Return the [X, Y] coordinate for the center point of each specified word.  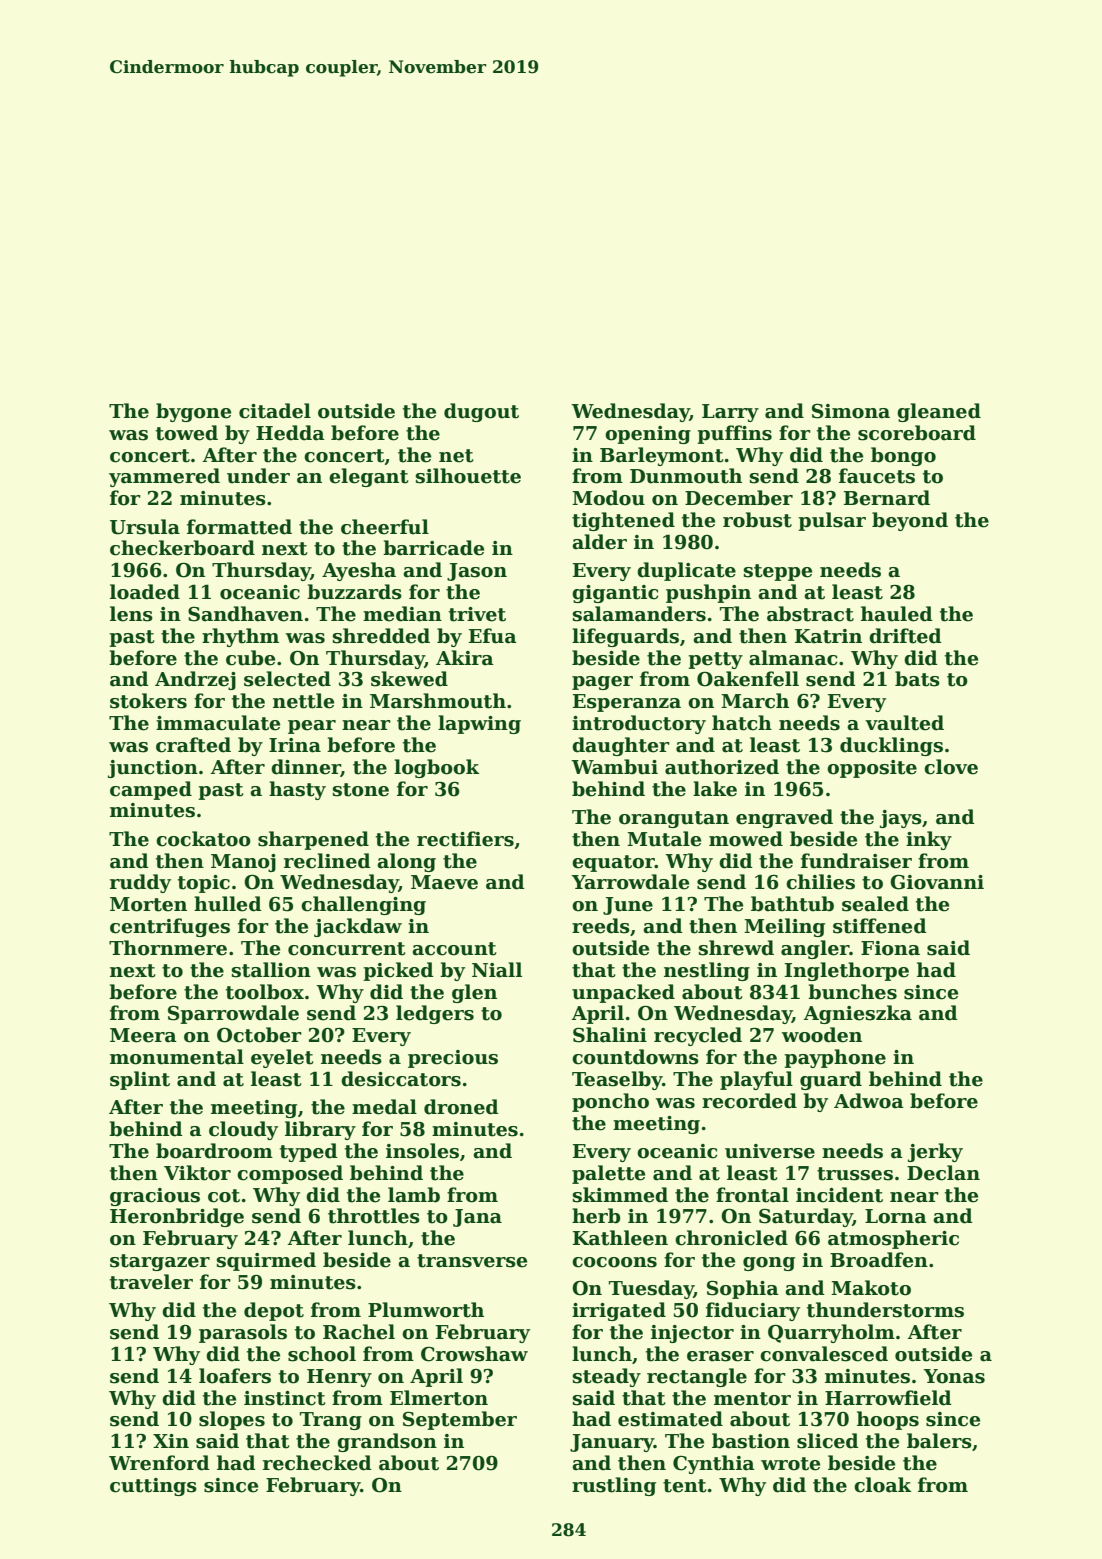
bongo [903, 456]
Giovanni [937, 882]
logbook [436, 768]
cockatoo [203, 839]
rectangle [697, 1377]
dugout [481, 412]
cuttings [153, 1487]
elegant [369, 477]
